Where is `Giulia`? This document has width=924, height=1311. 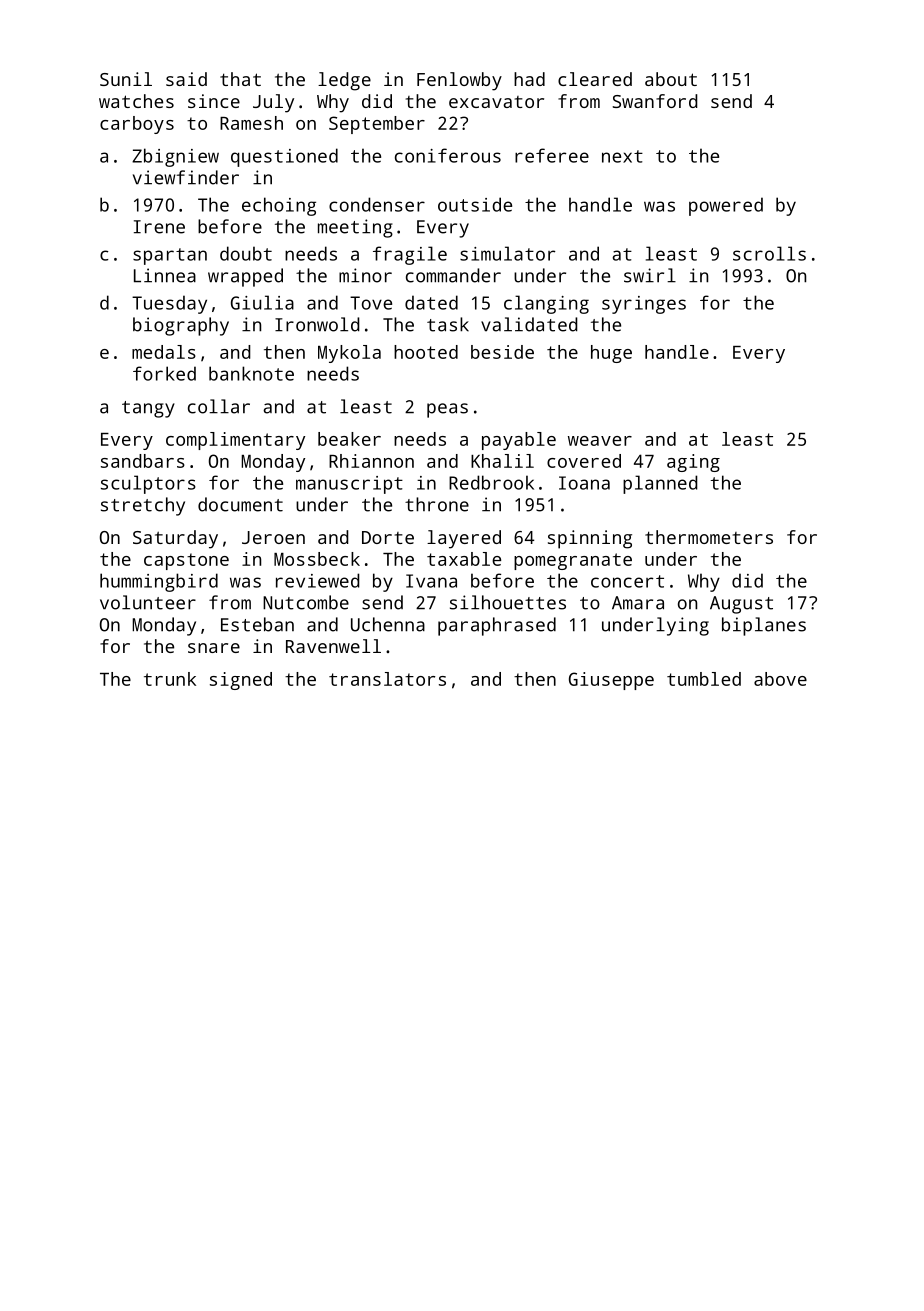 Giulia is located at coordinates (262, 302).
